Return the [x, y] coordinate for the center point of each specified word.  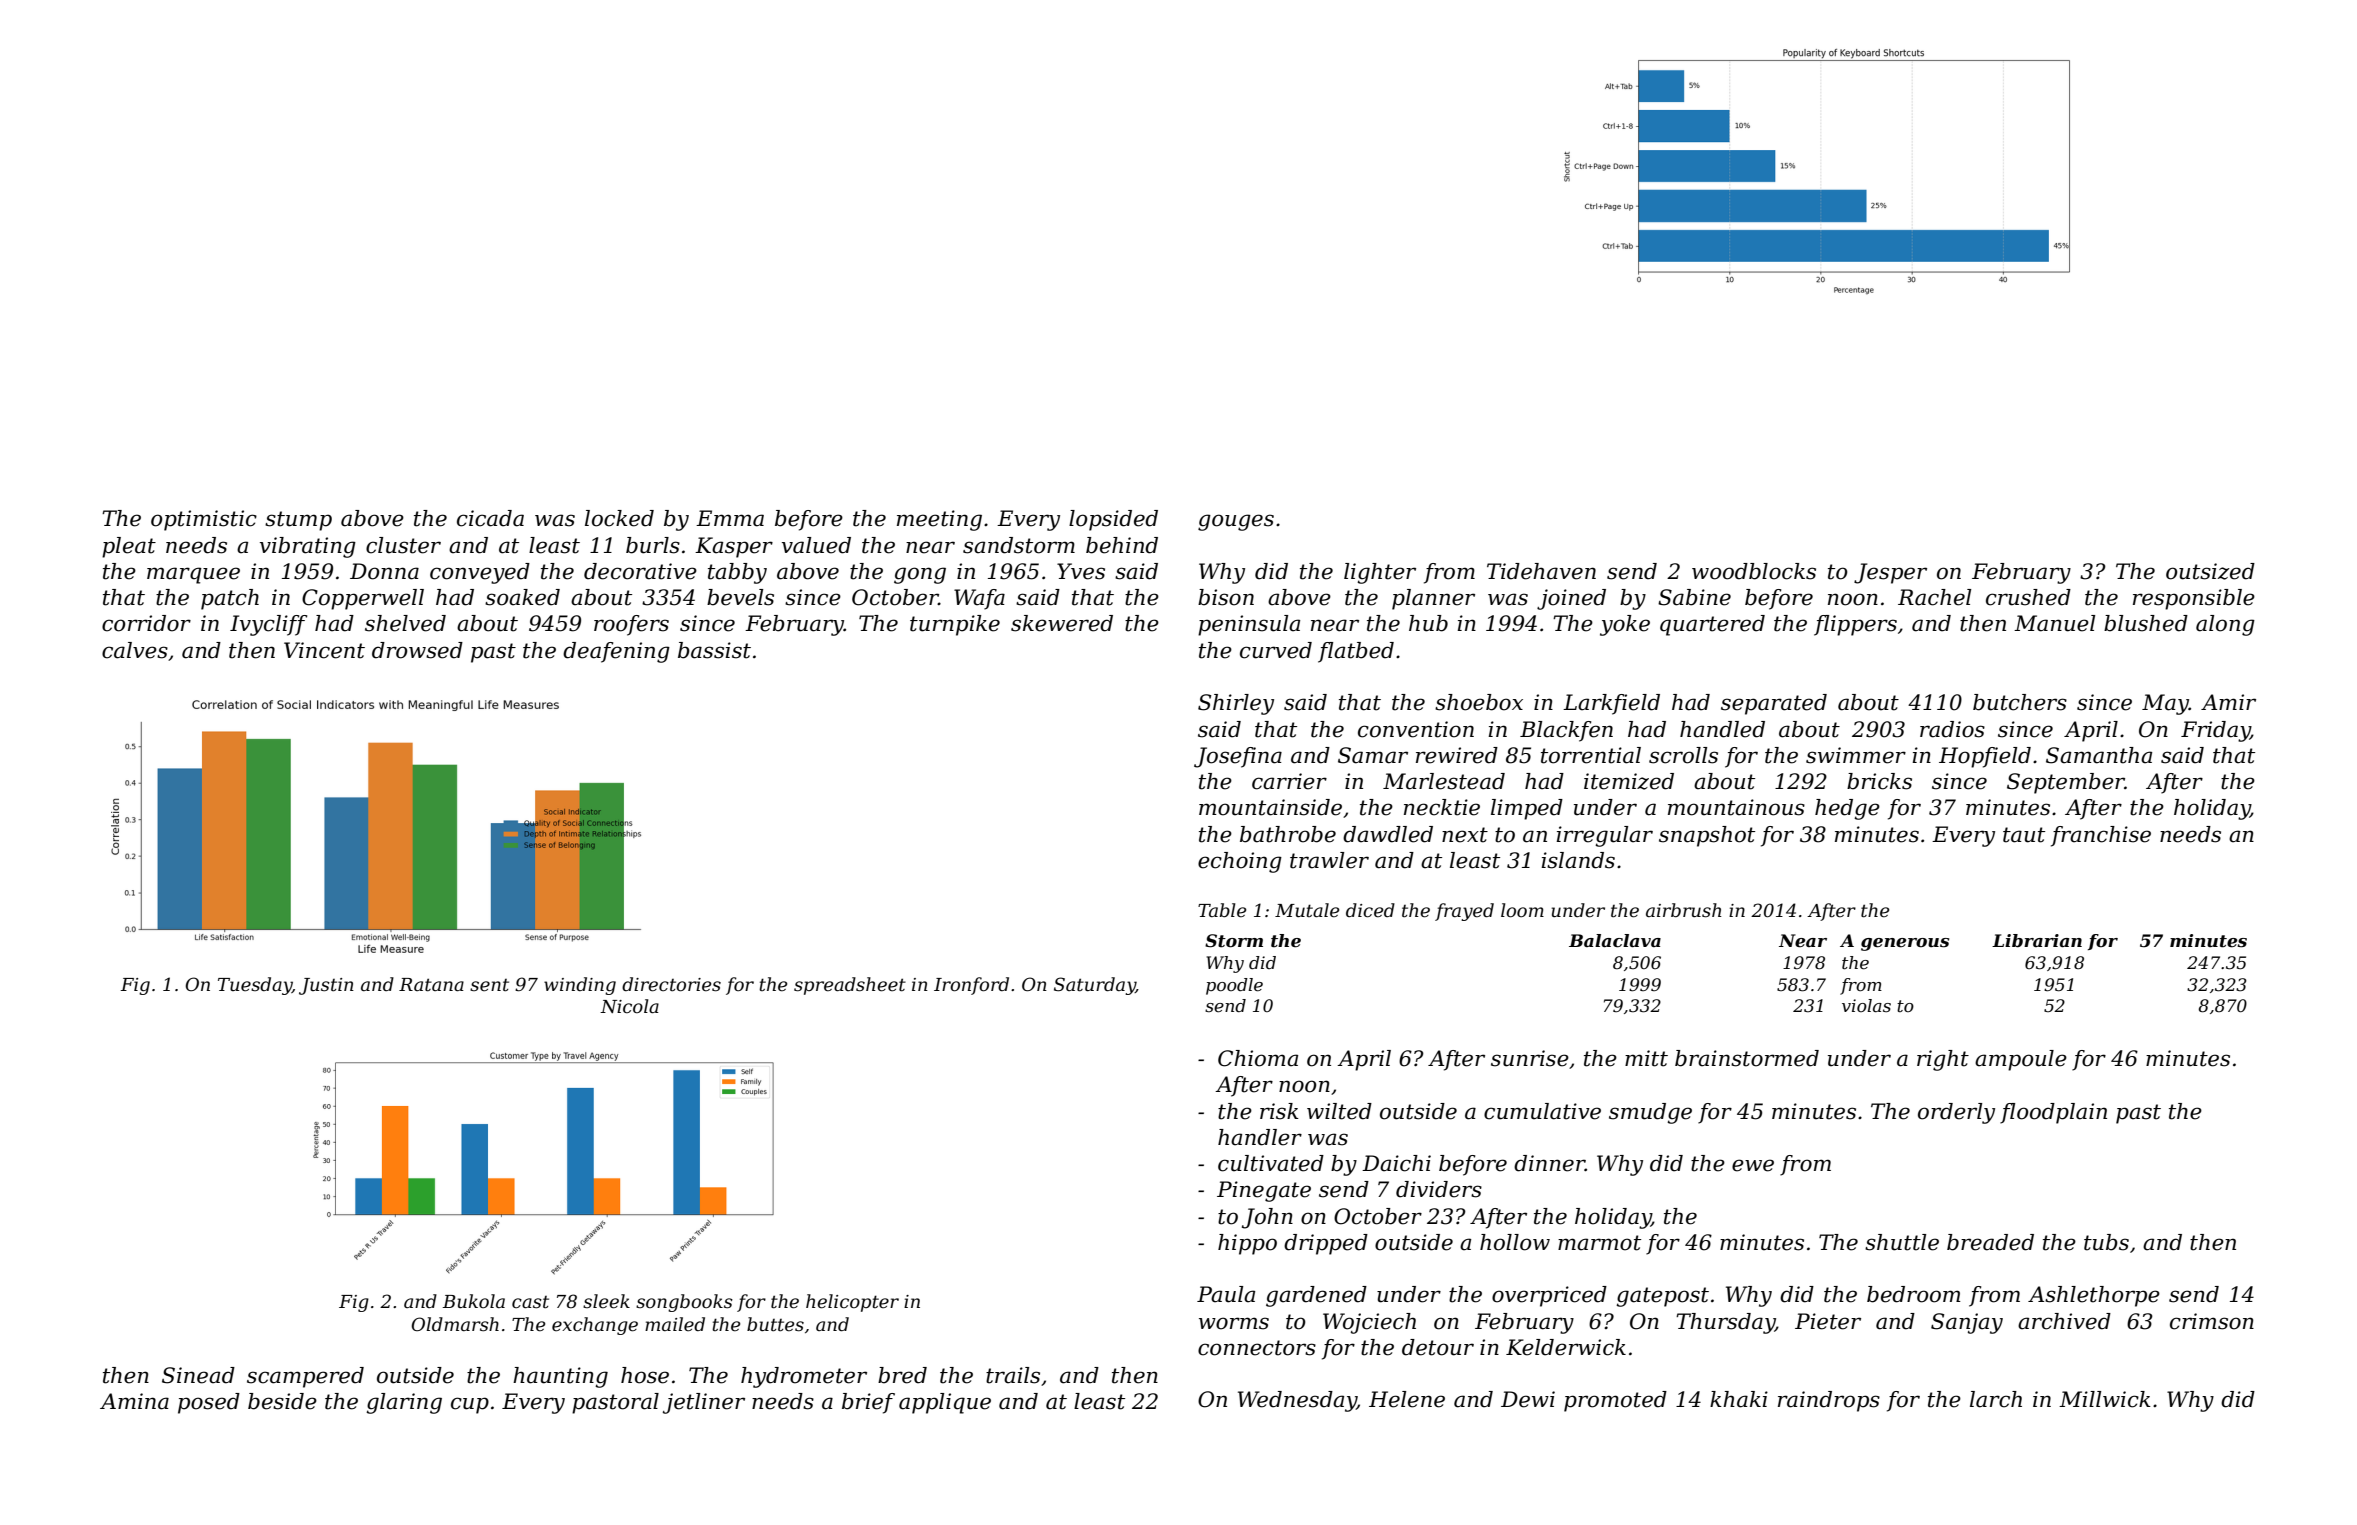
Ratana [431, 985]
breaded [1990, 1242]
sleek [606, 1301]
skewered [1062, 623]
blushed [2146, 623]
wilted [1339, 1111]
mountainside [1270, 807]
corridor [146, 623]
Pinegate [1264, 1191]
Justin [326, 986]
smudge [1650, 1113]
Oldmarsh [455, 1324]
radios [1952, 729]
